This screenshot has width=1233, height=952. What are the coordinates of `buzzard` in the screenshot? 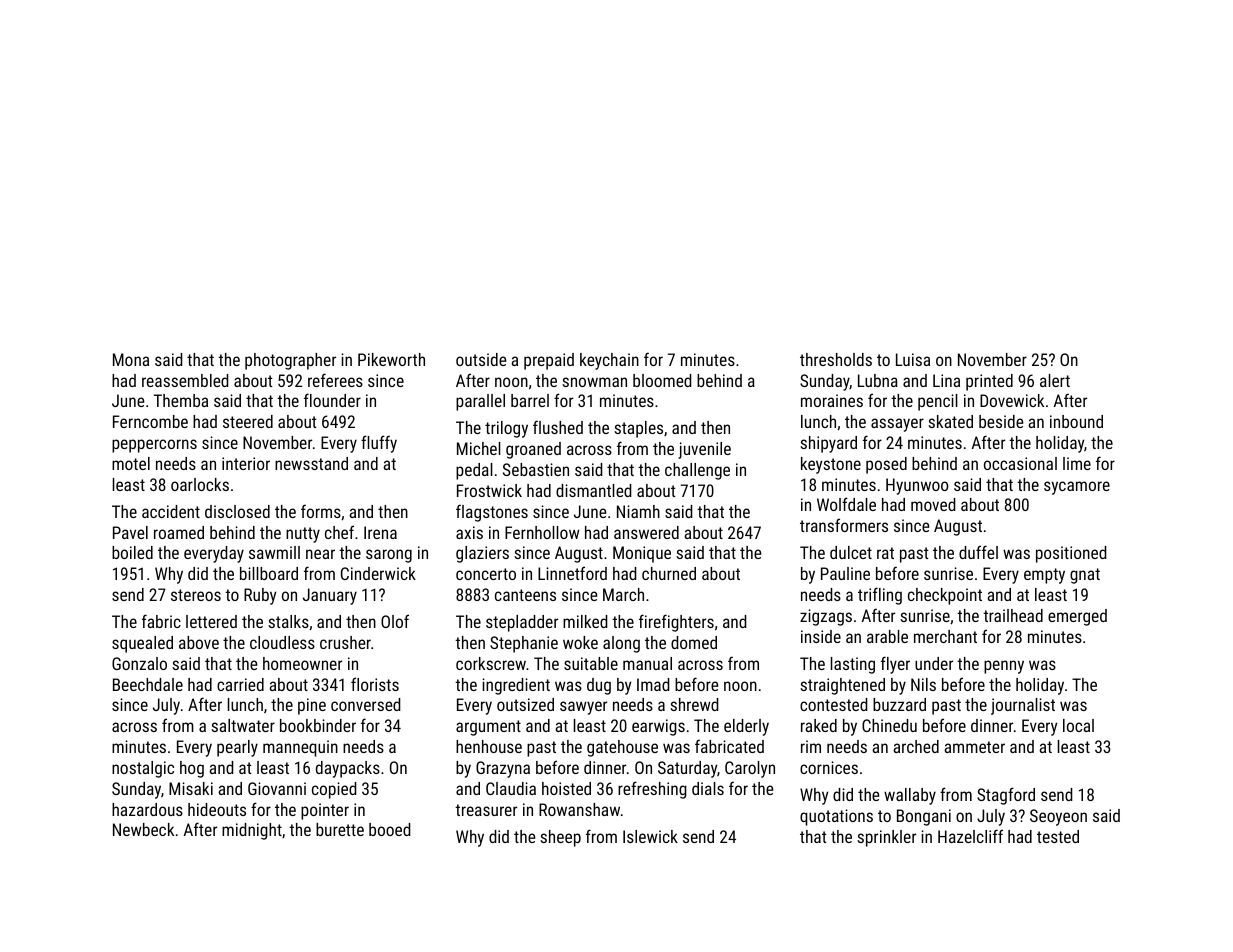 It's located at (899, 704).
